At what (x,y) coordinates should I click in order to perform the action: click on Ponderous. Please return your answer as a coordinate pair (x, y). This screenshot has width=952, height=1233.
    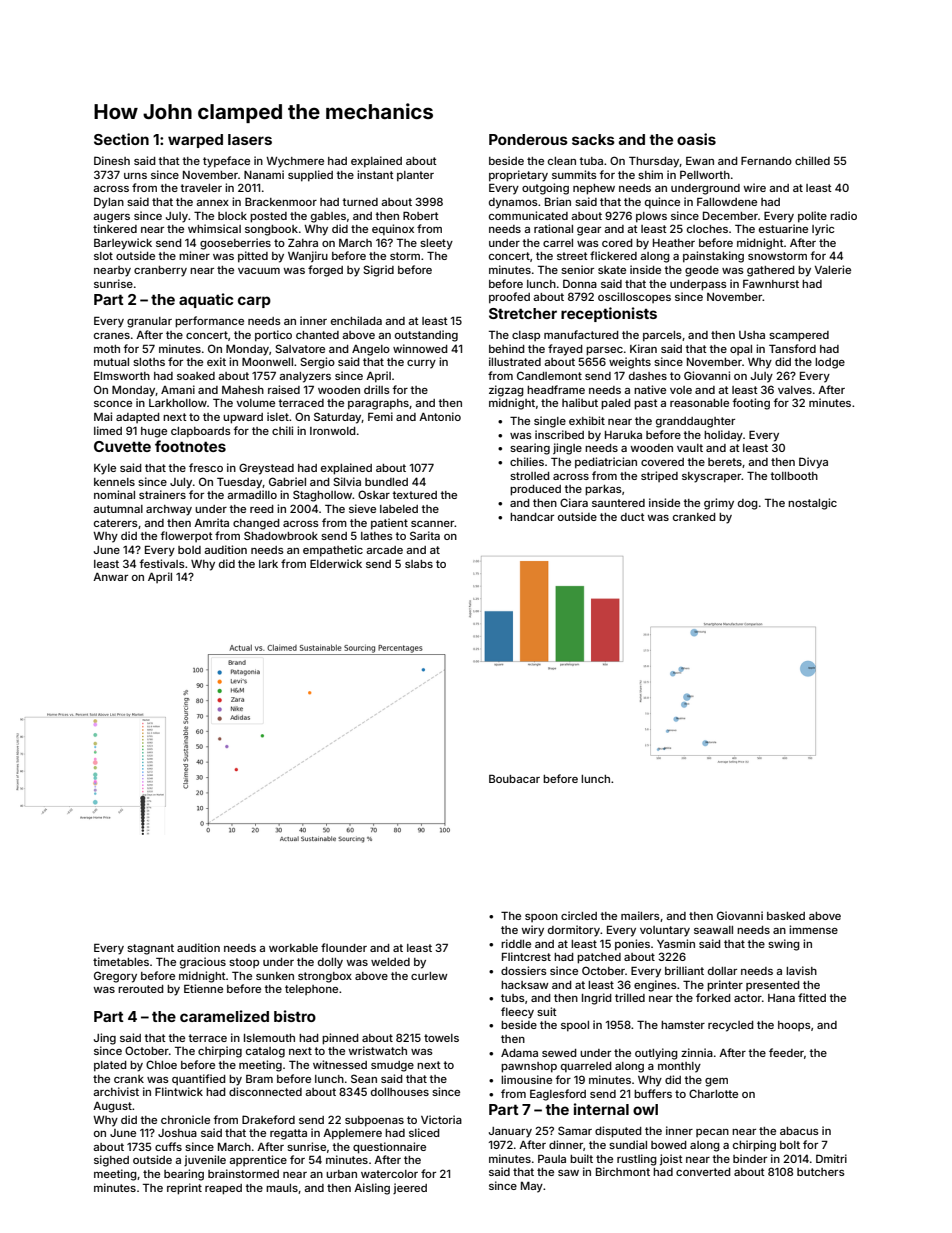
    Looking at the image, I should click on (528, 139).
